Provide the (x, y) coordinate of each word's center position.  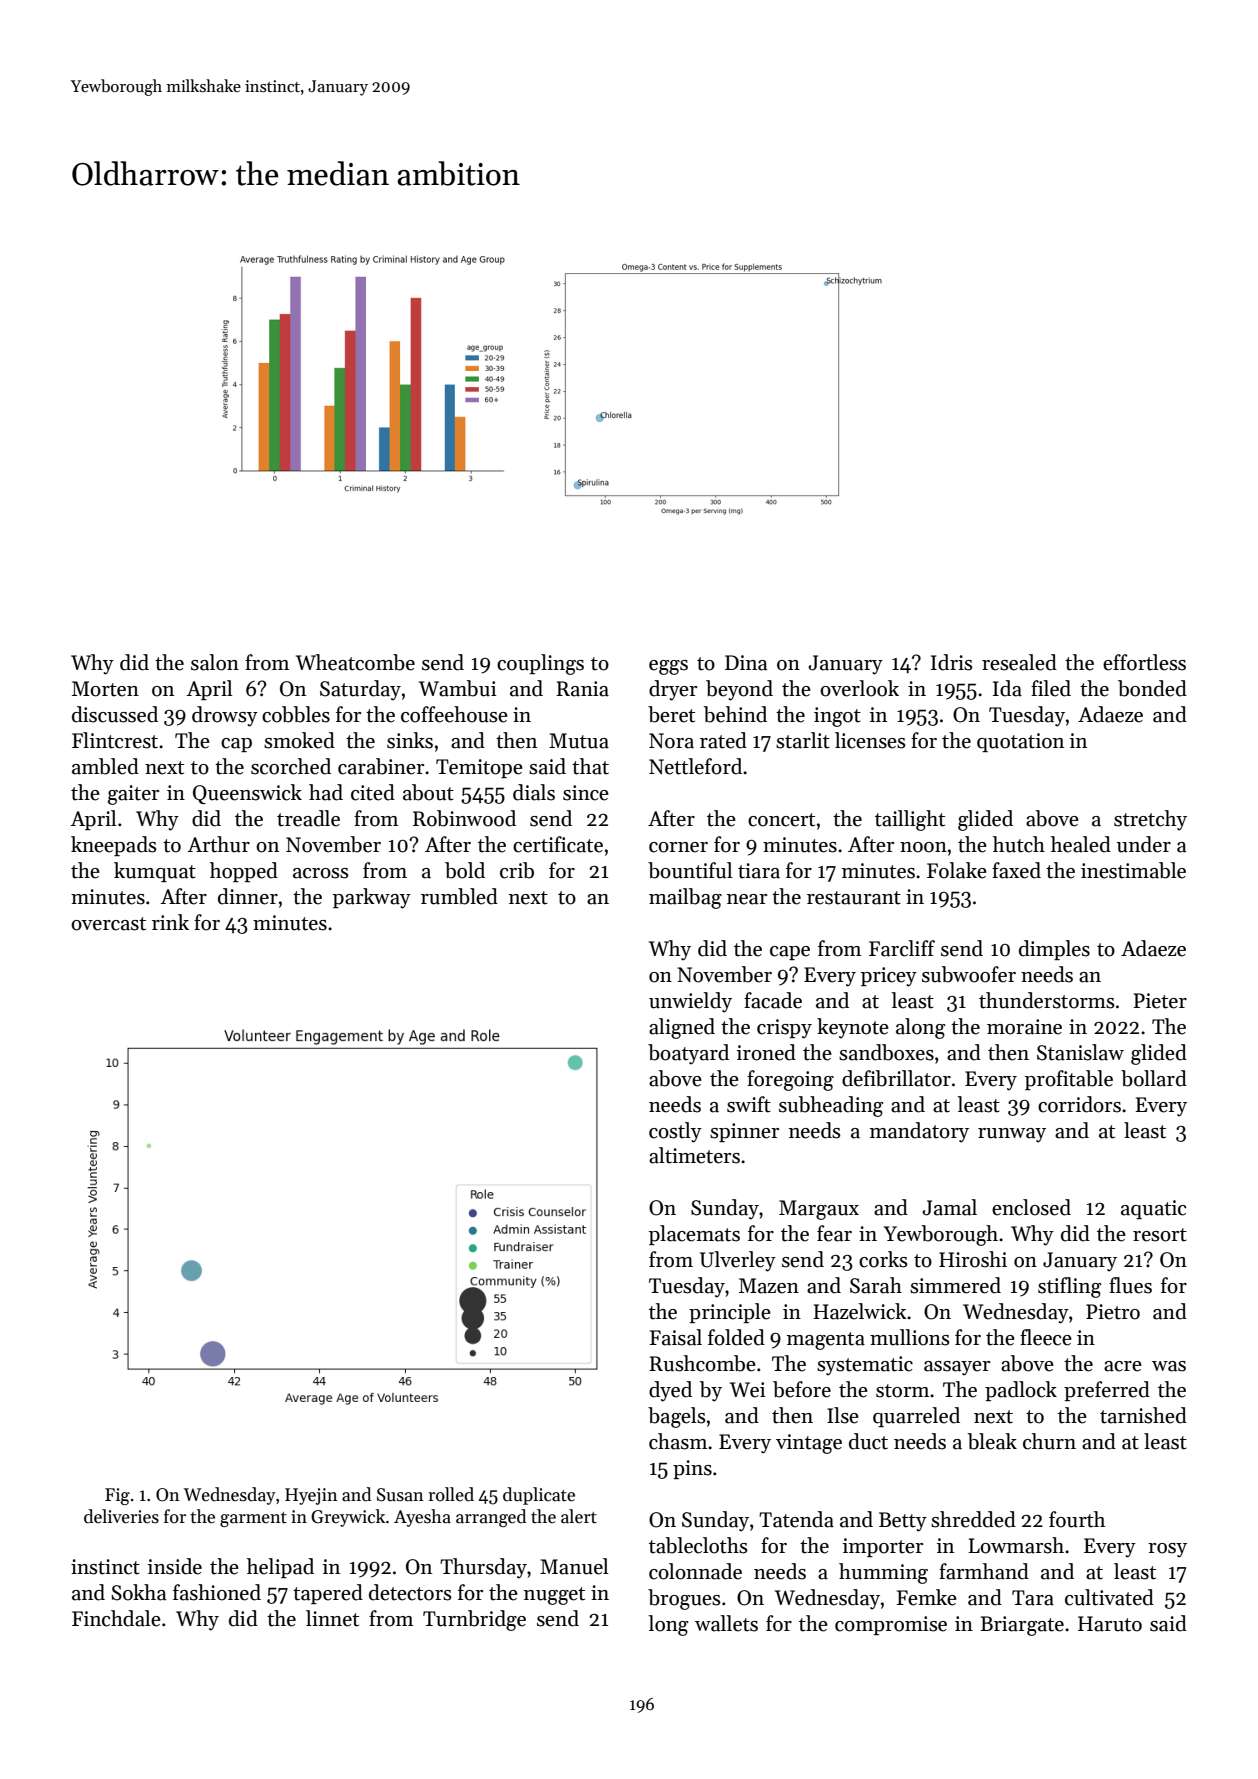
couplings (540, 664)
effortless (1144, 662)
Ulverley (738, 1261)
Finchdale (116, 1618)
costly (675, 1132)
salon (215, 662)
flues (1130, 1285)
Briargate (1022, 1626)
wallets (726, 1623)
